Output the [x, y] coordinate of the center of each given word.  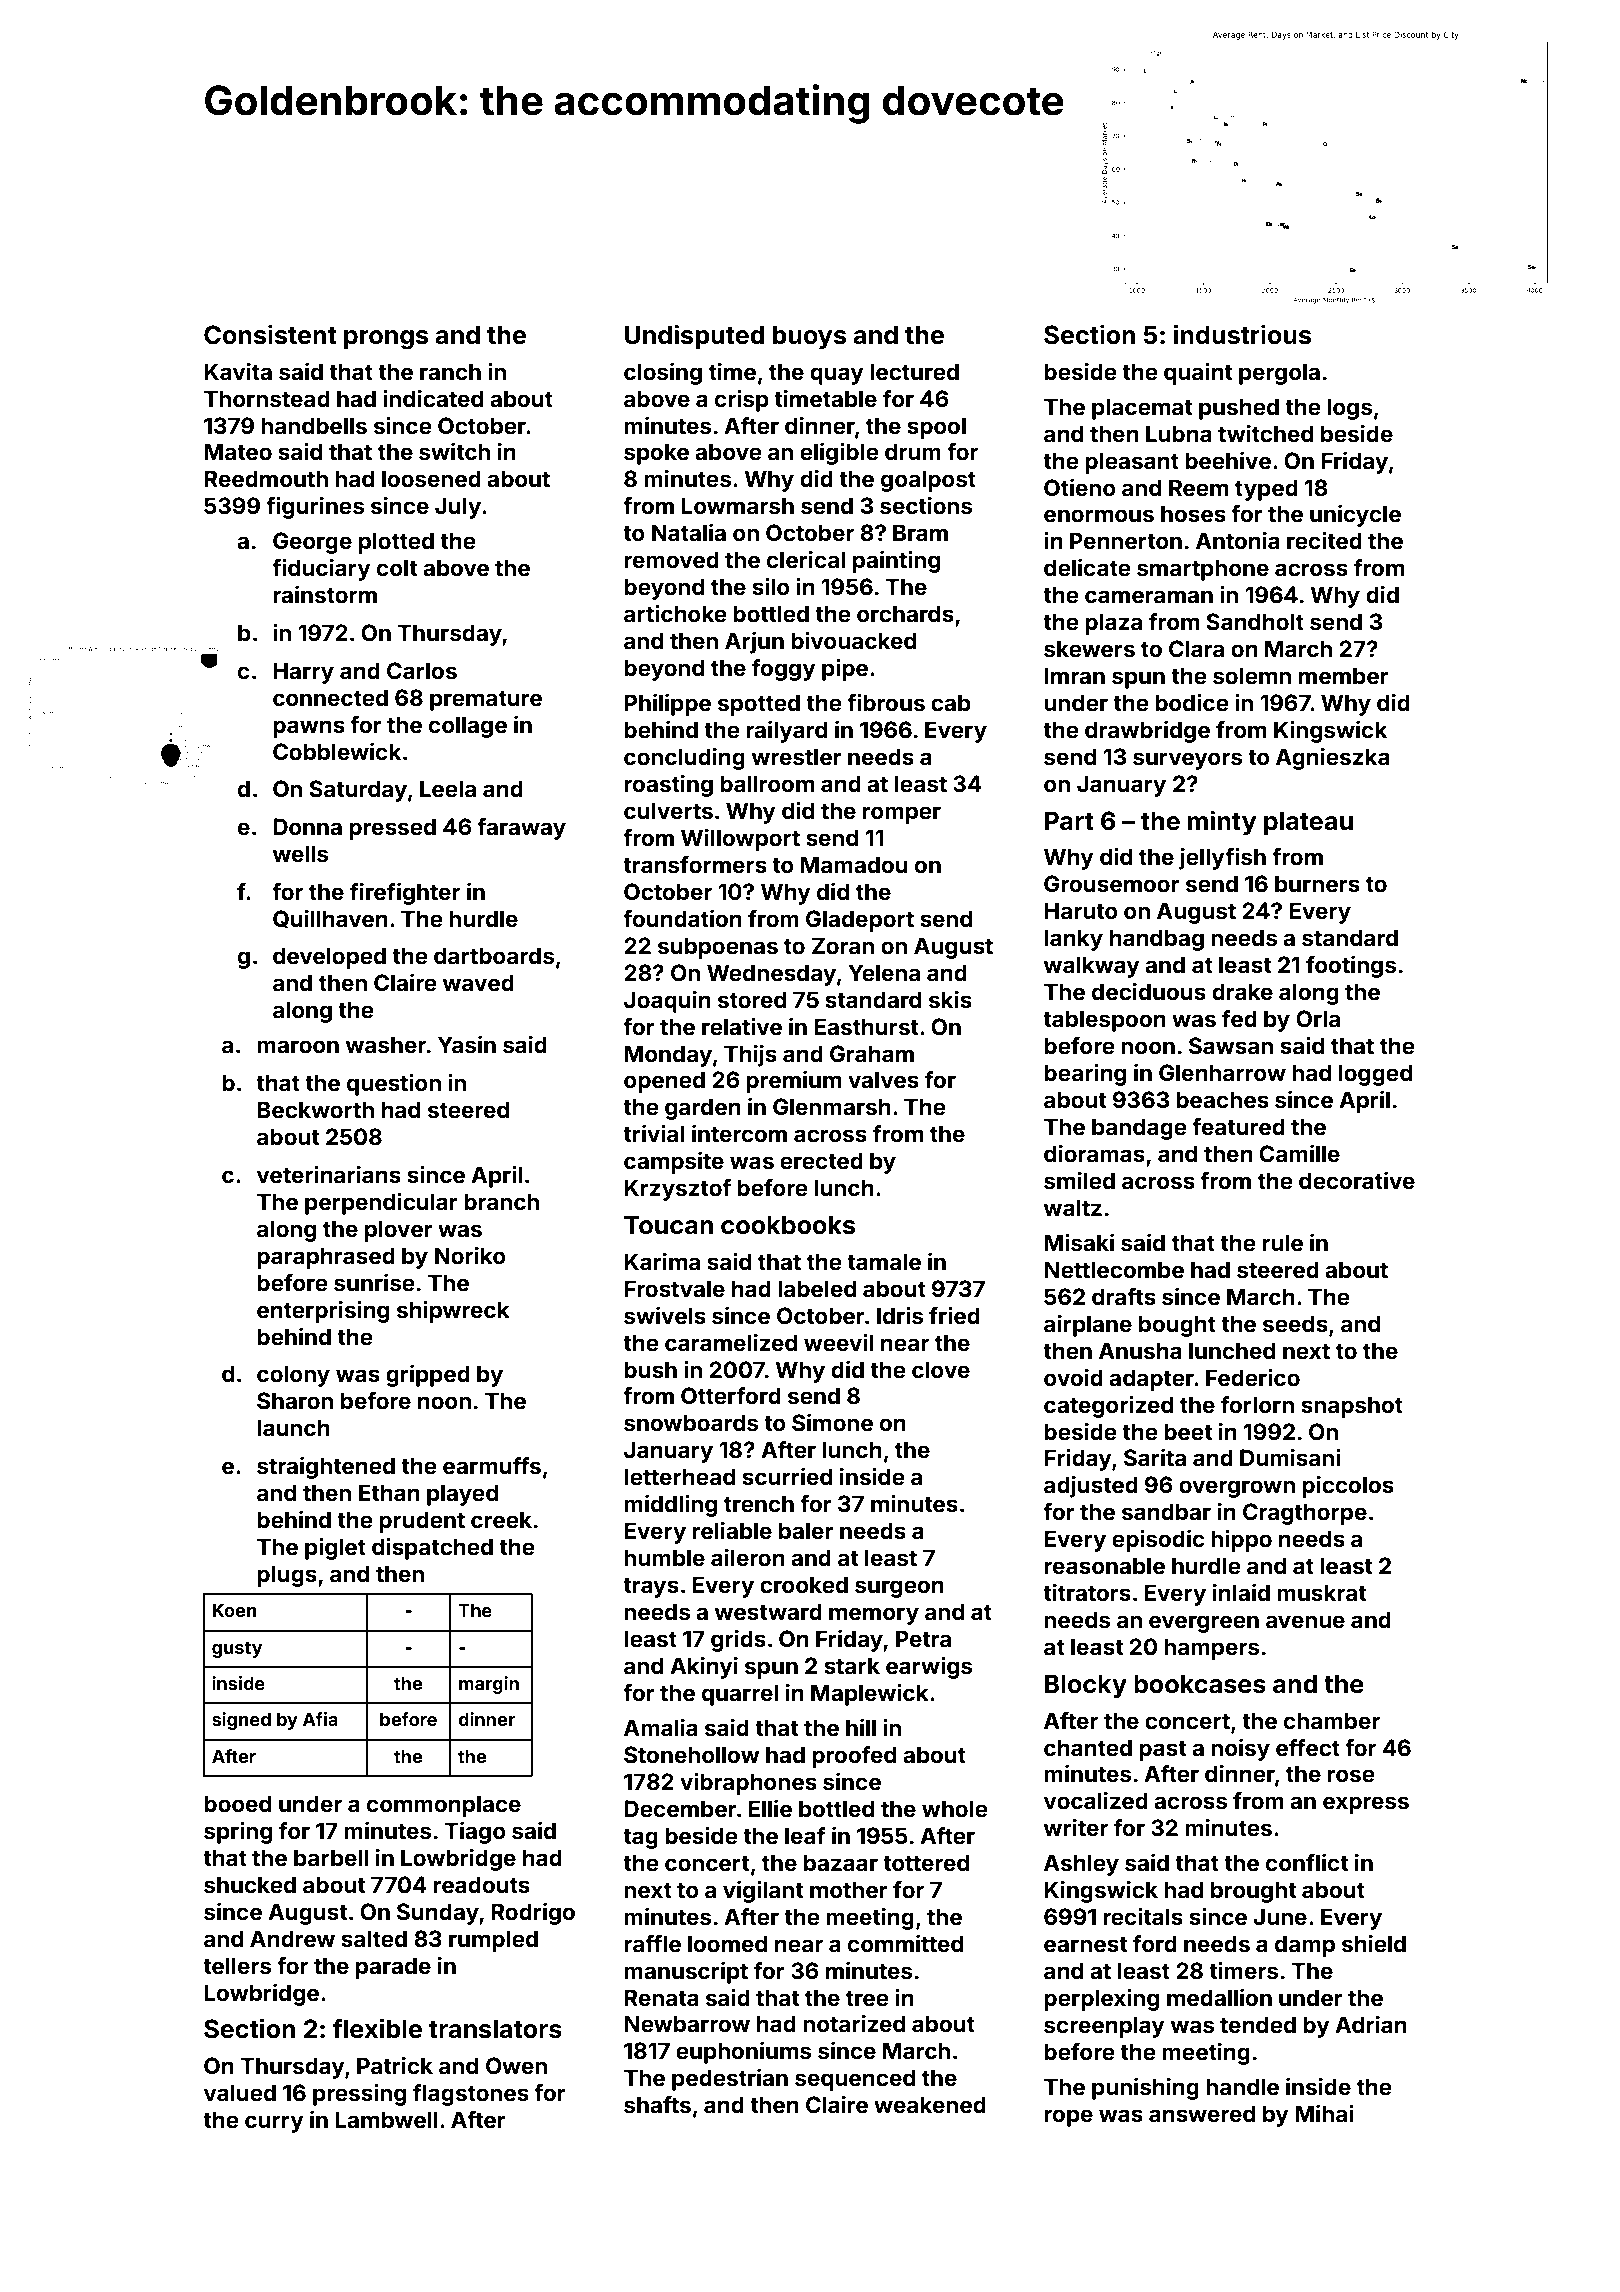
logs [1349, 409]
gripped [428, 1376]
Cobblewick [337, 751]
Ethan [389, 1492]
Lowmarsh [737, 505]
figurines [315, 508]
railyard [786, 732]
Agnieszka [1333, 759]
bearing [1085, 1075]
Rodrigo [533, 1914]
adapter [1151, 1380]
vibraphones [748, 1784]
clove [941, 1369]
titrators [1087, 1592]
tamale [884, 1261]
